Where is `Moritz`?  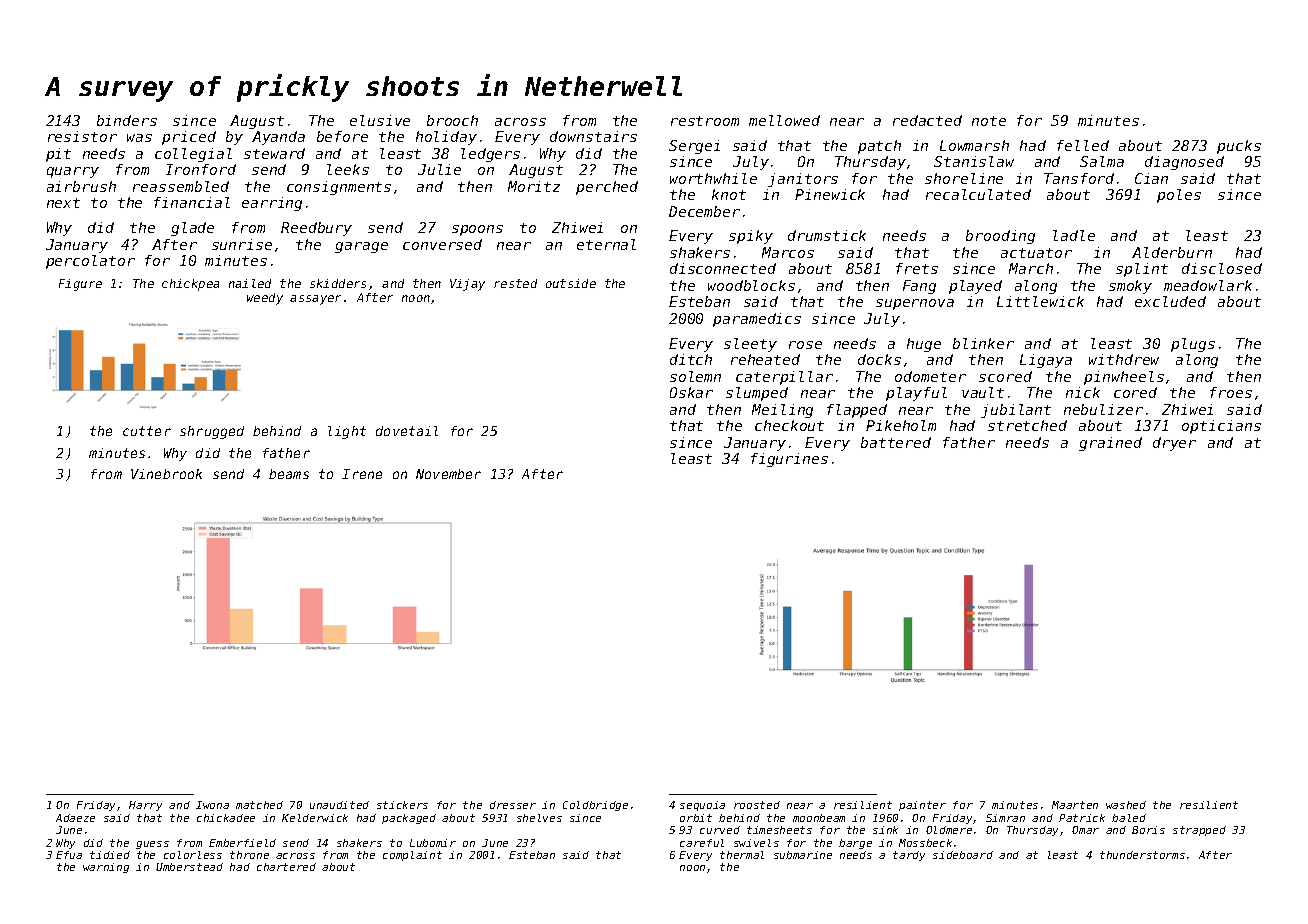 Moritz is located at coordinates (534, 186).
